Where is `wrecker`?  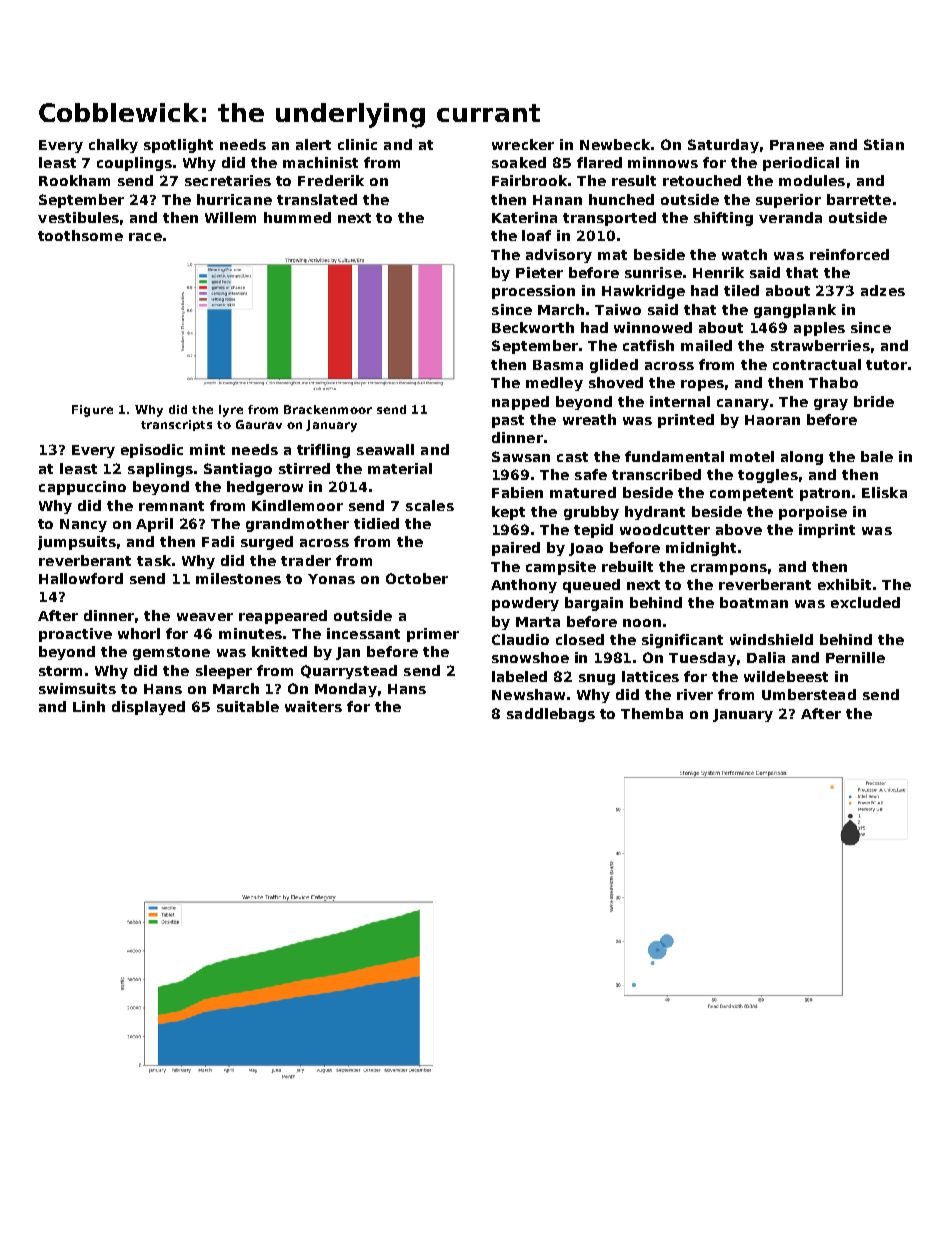
wrecker is located at coordinates (523, 144).
